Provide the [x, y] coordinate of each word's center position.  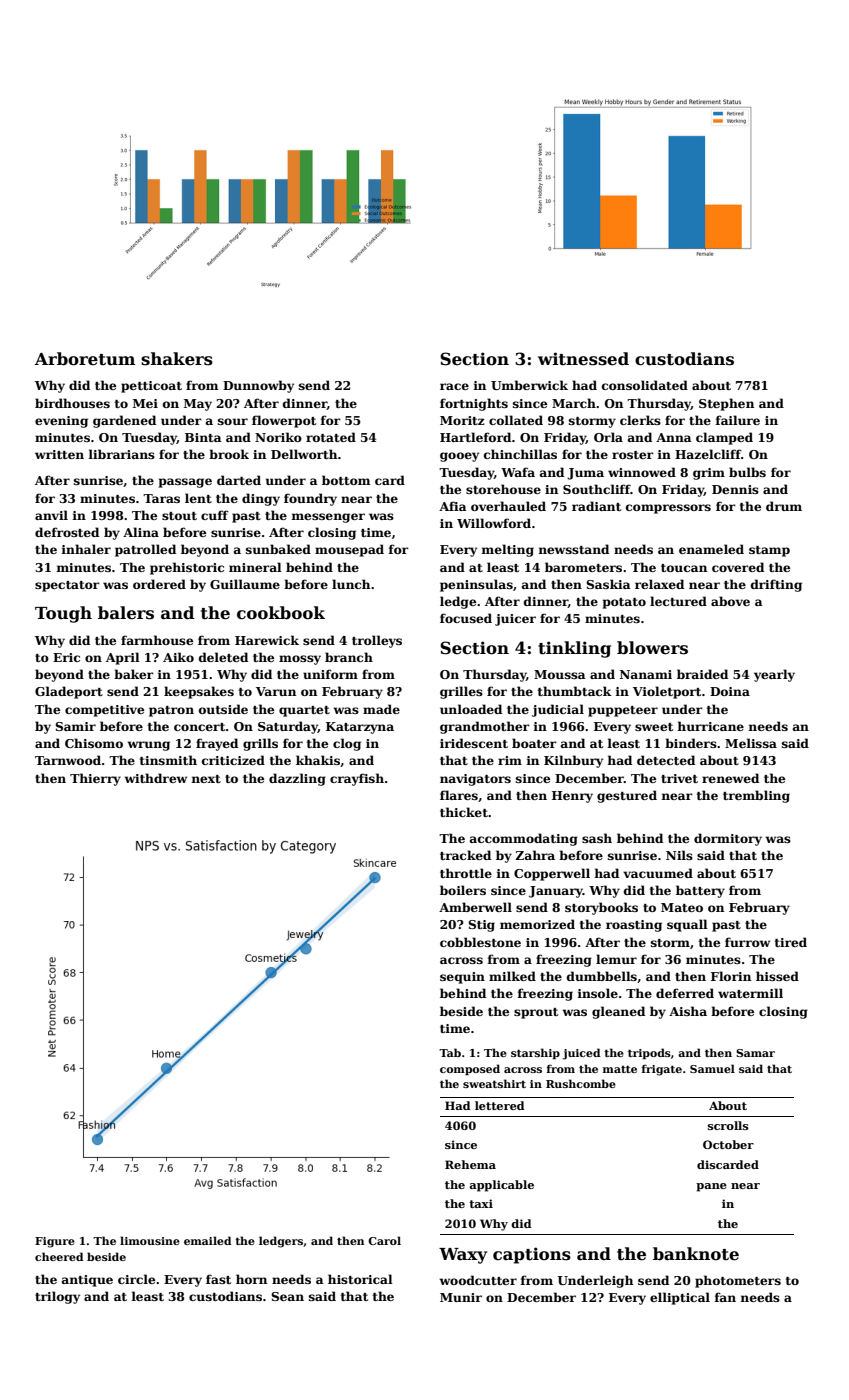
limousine [150, 1240]
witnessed [583, 359]
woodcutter [478, 1280]
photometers [738, 1281]
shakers [177, 359]
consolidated [645, 385]
